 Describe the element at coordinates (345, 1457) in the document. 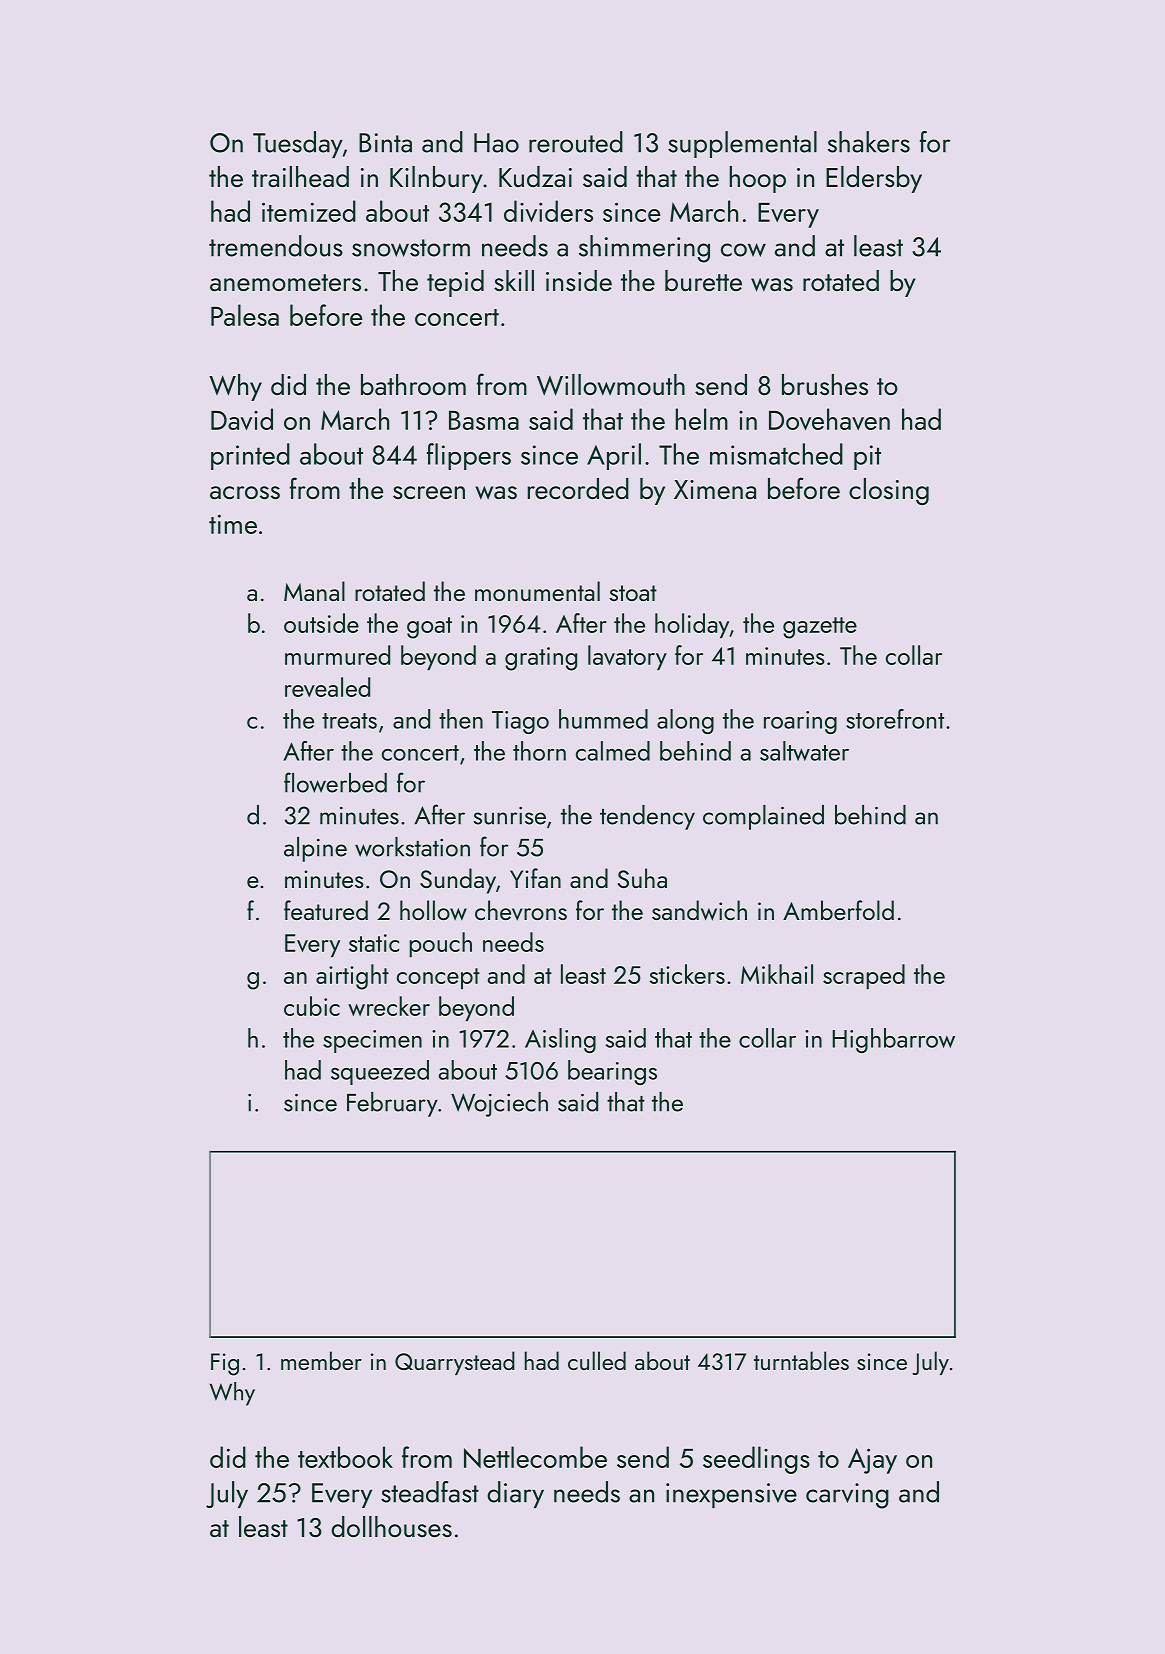

I see `textbook` at that location.
